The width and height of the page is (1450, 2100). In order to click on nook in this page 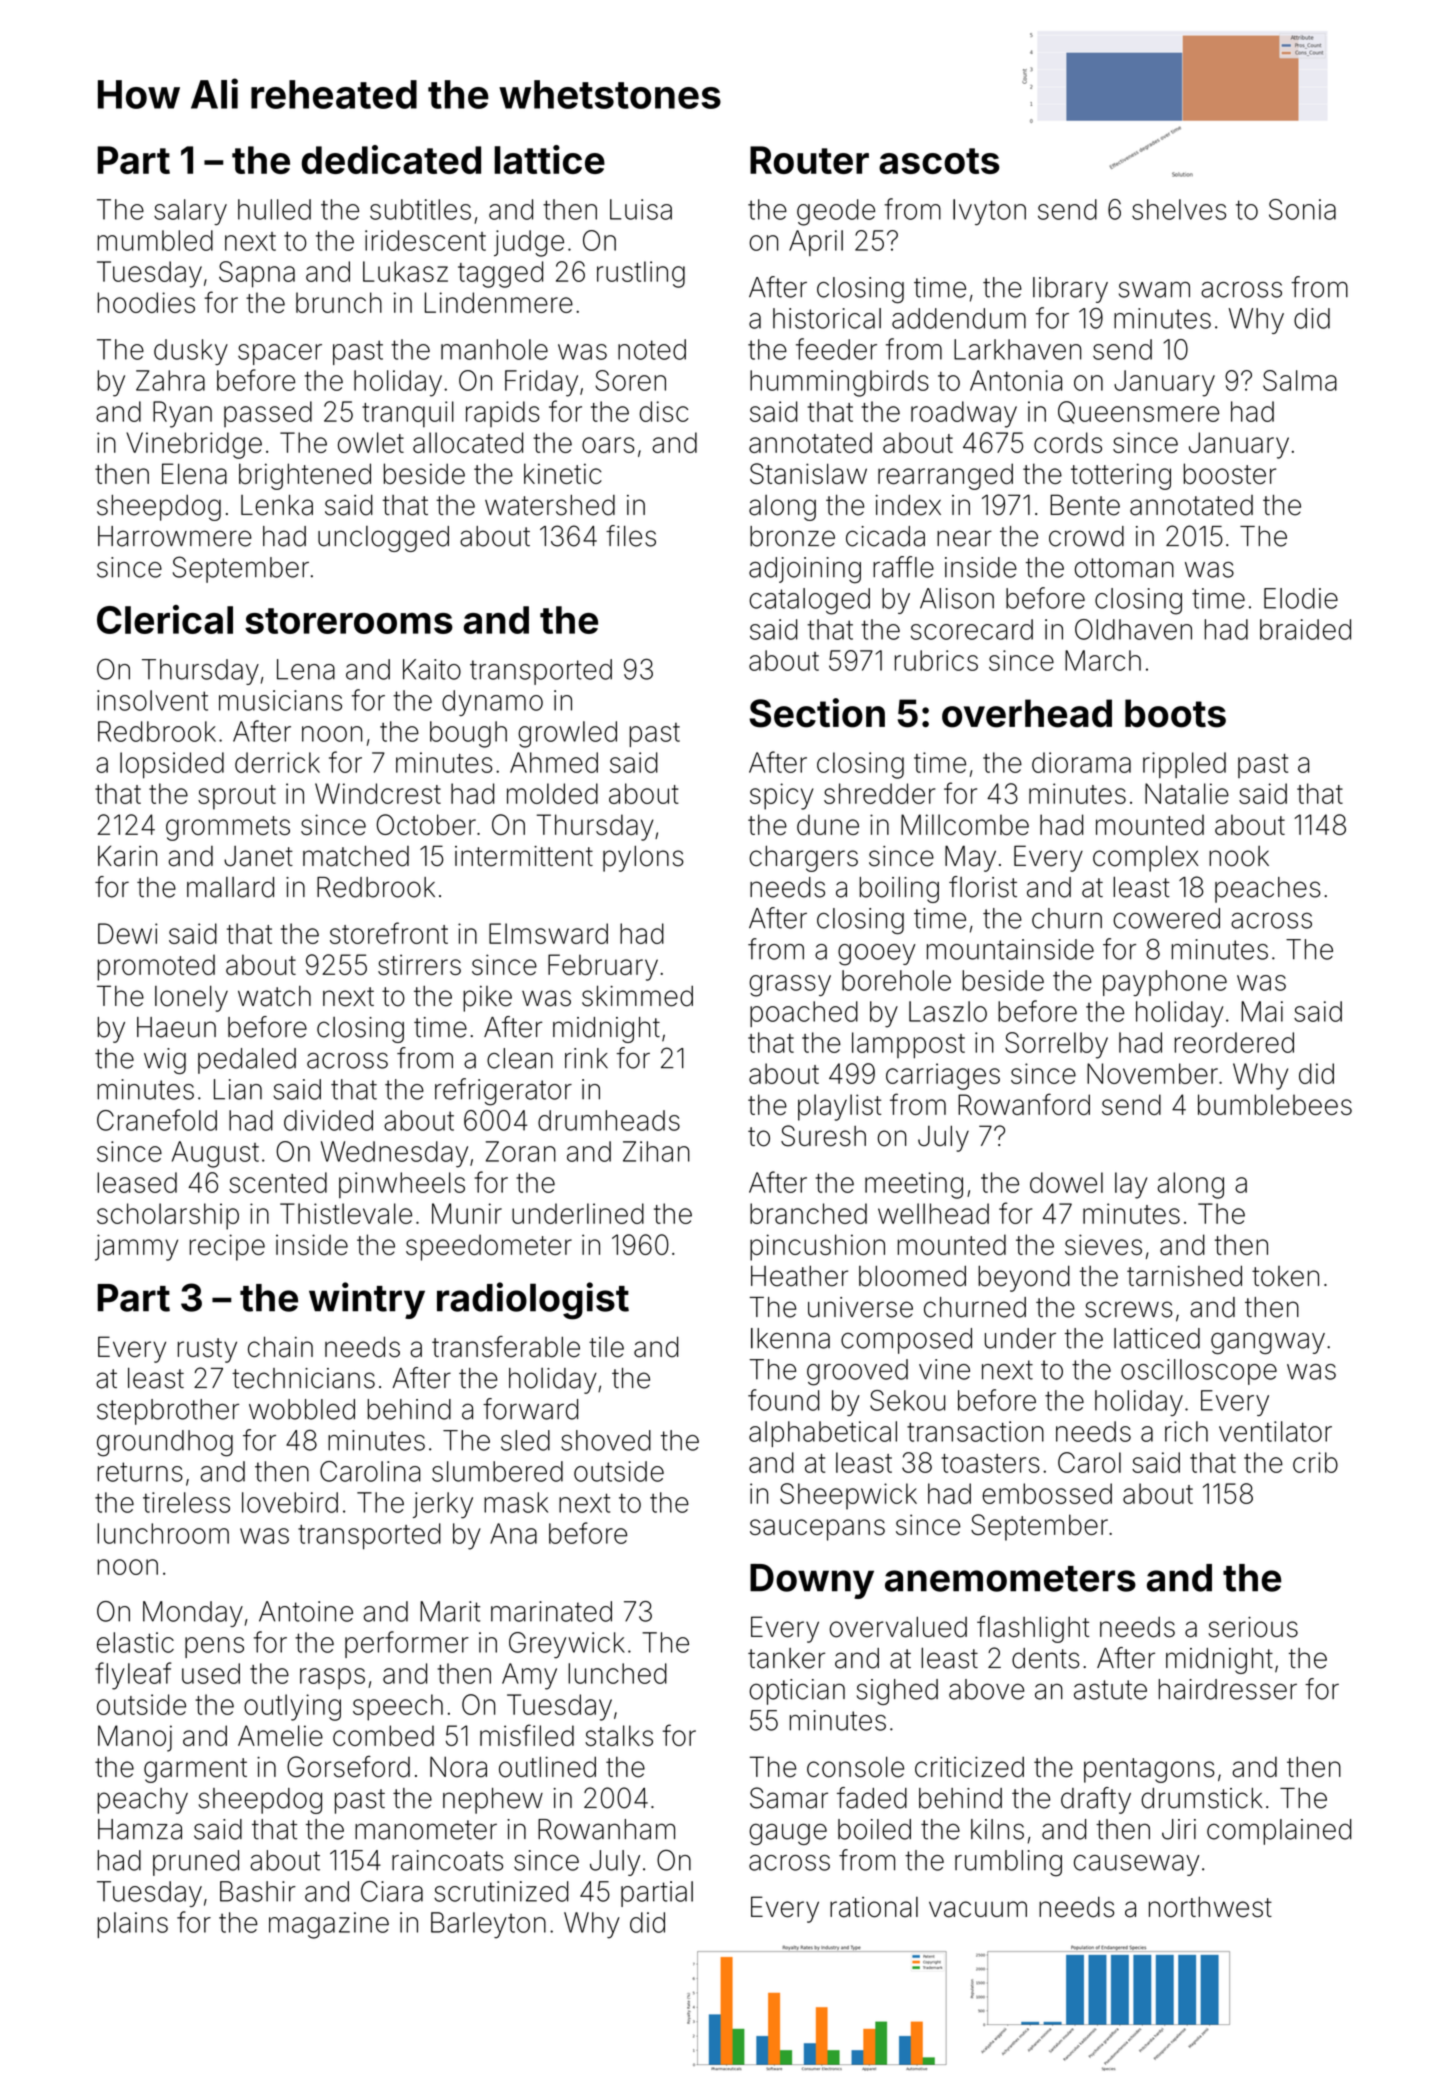, I will do `click(1239, 856)`.
